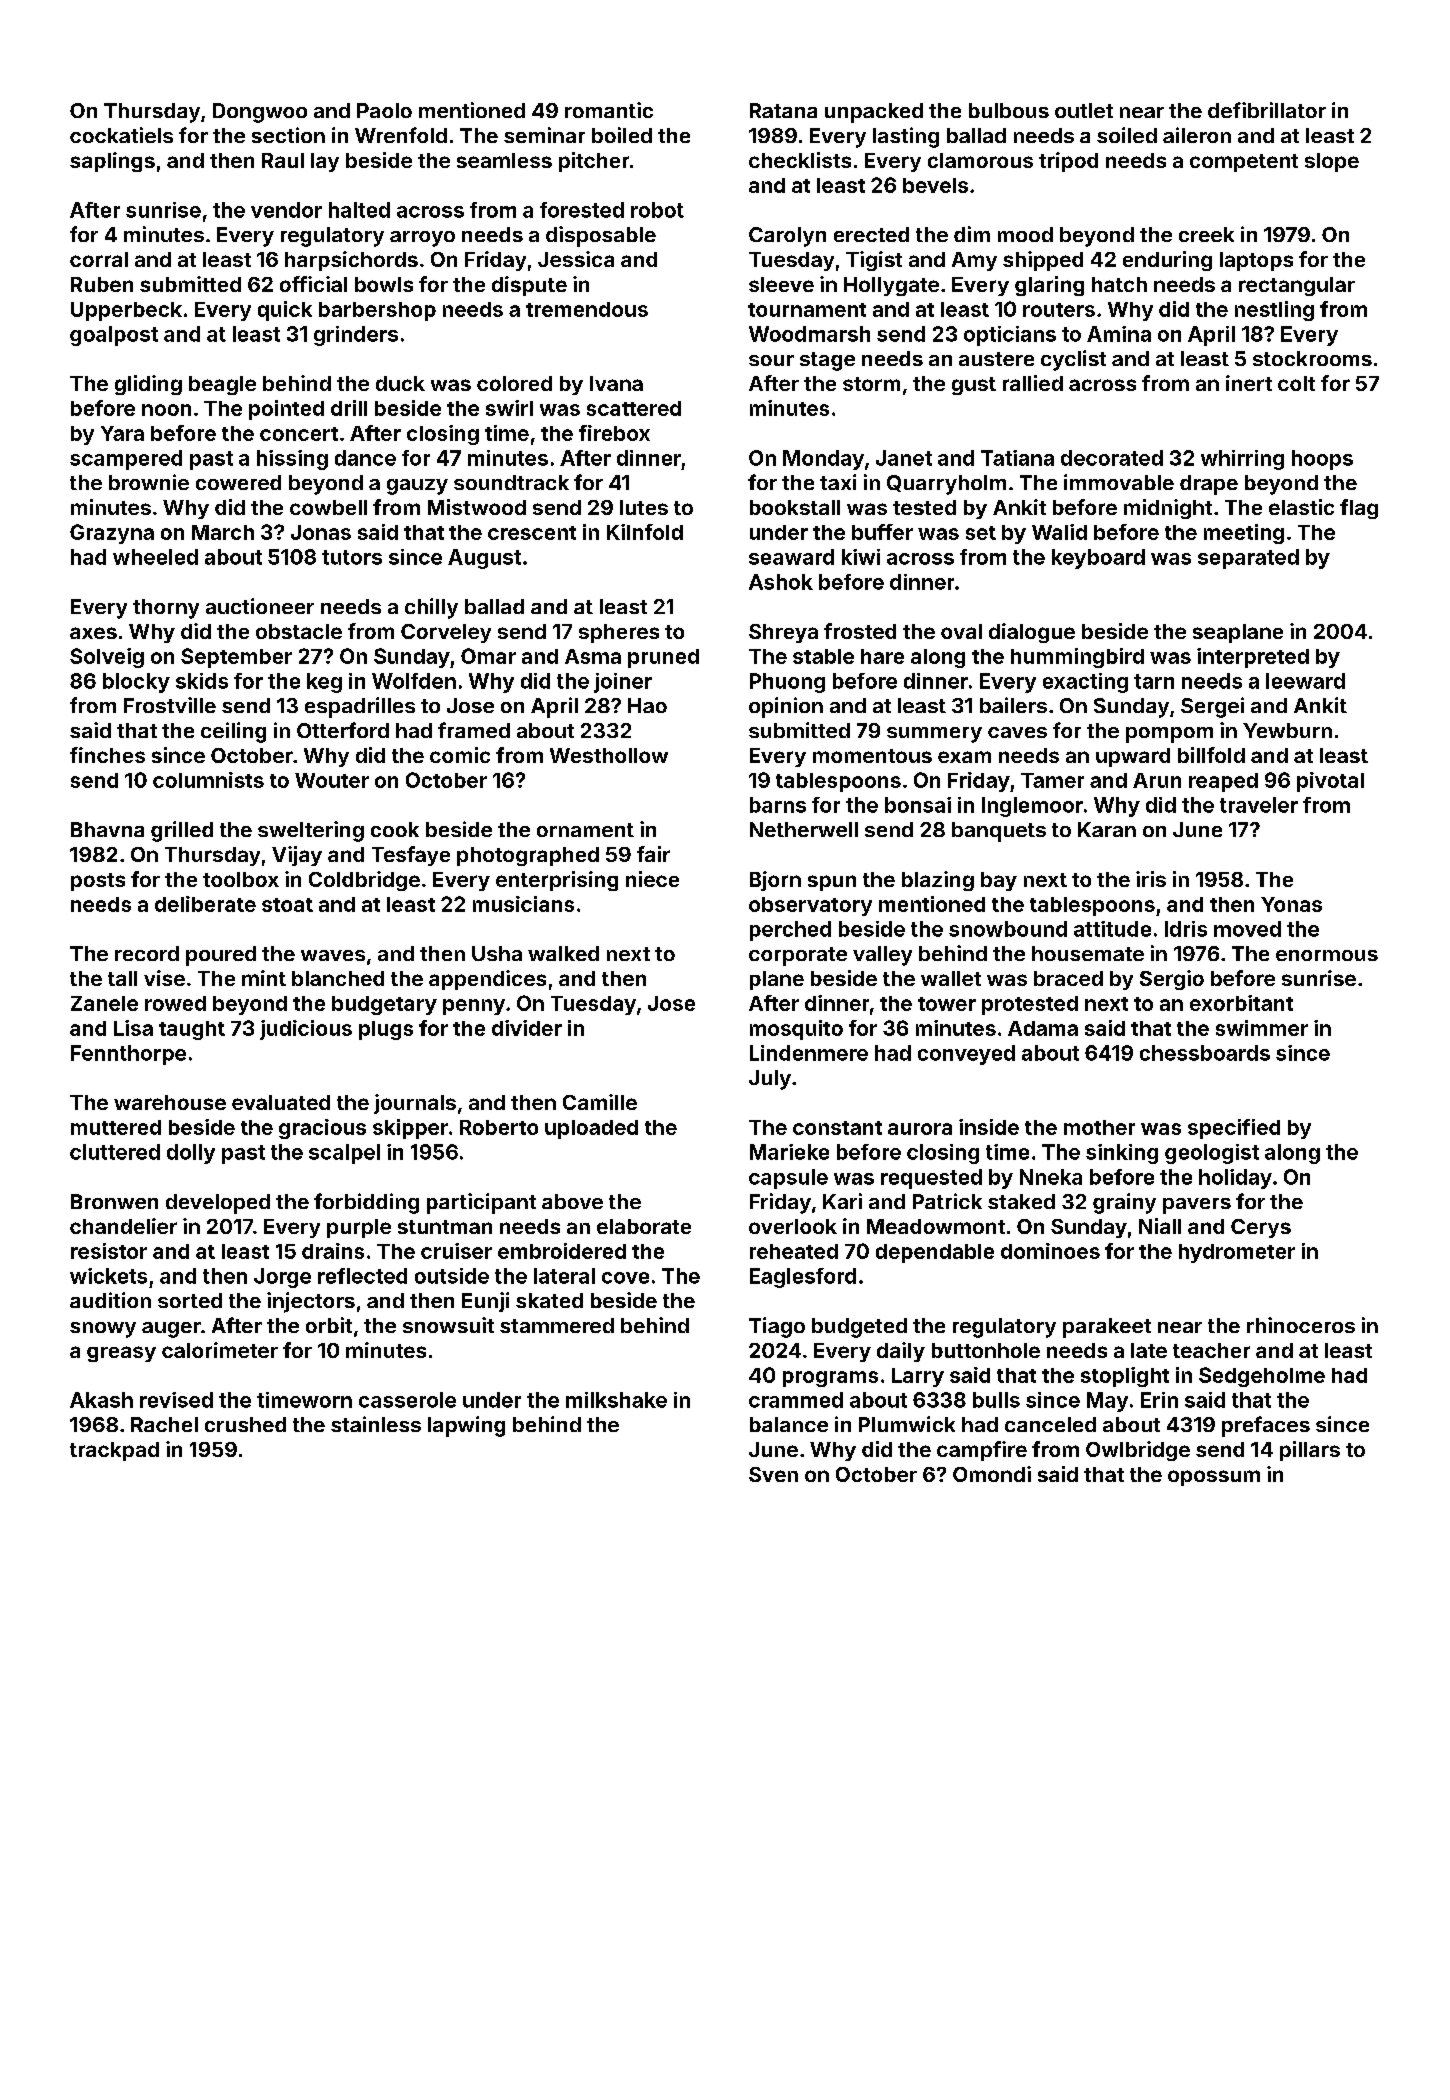 This screenshot has width=1450, height=2100. What do you see at coordinates (786, 707) in the screenshot?
I see `opinion` at bounding box center [786, 707].
